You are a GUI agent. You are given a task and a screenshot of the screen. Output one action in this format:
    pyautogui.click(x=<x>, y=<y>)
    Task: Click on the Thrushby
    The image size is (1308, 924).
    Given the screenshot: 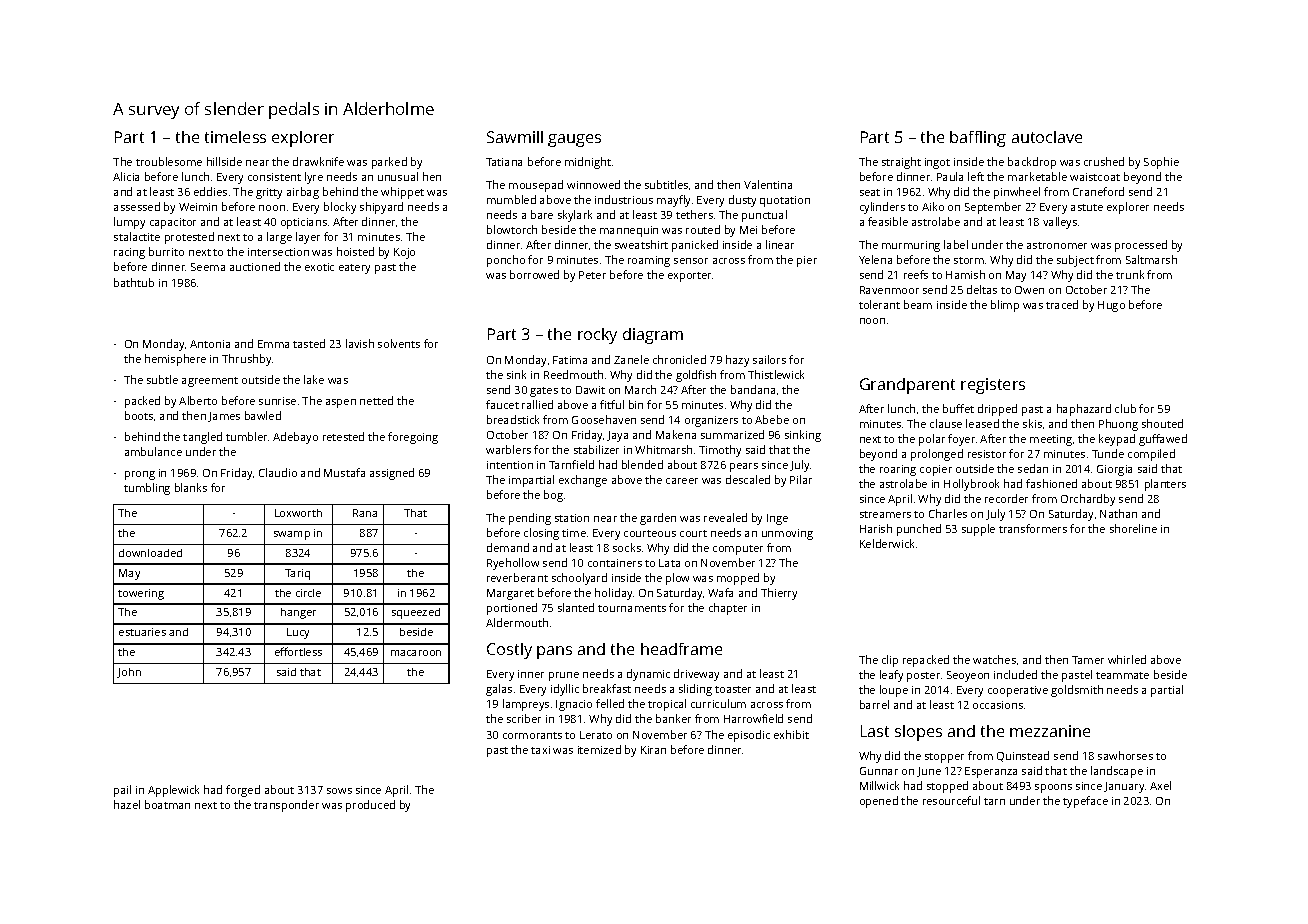 What is the action you would take?
    pyautogui.click(x=246, y=360)
